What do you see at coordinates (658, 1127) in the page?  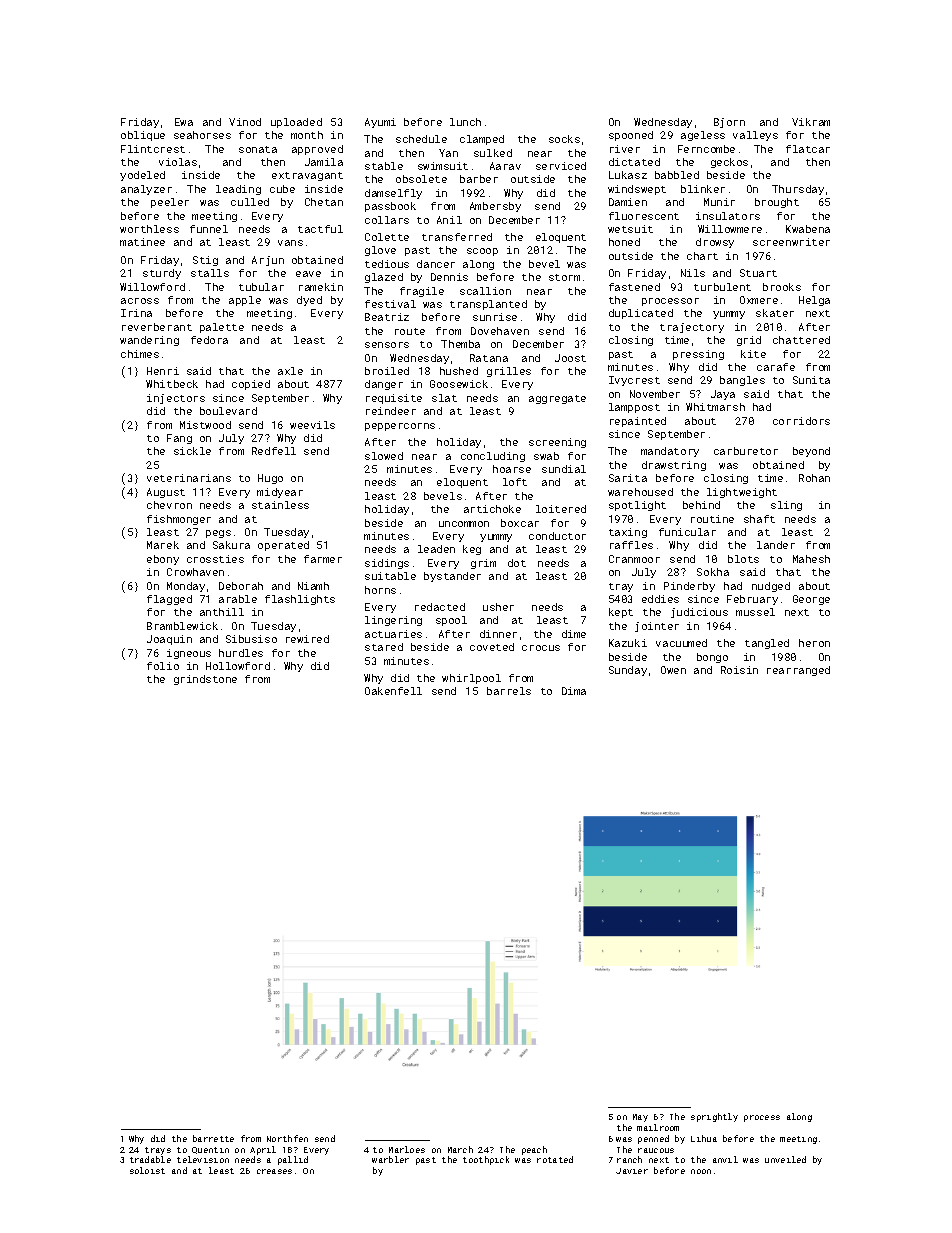 I see `mailroom` at bounding box center [658, 1127].
